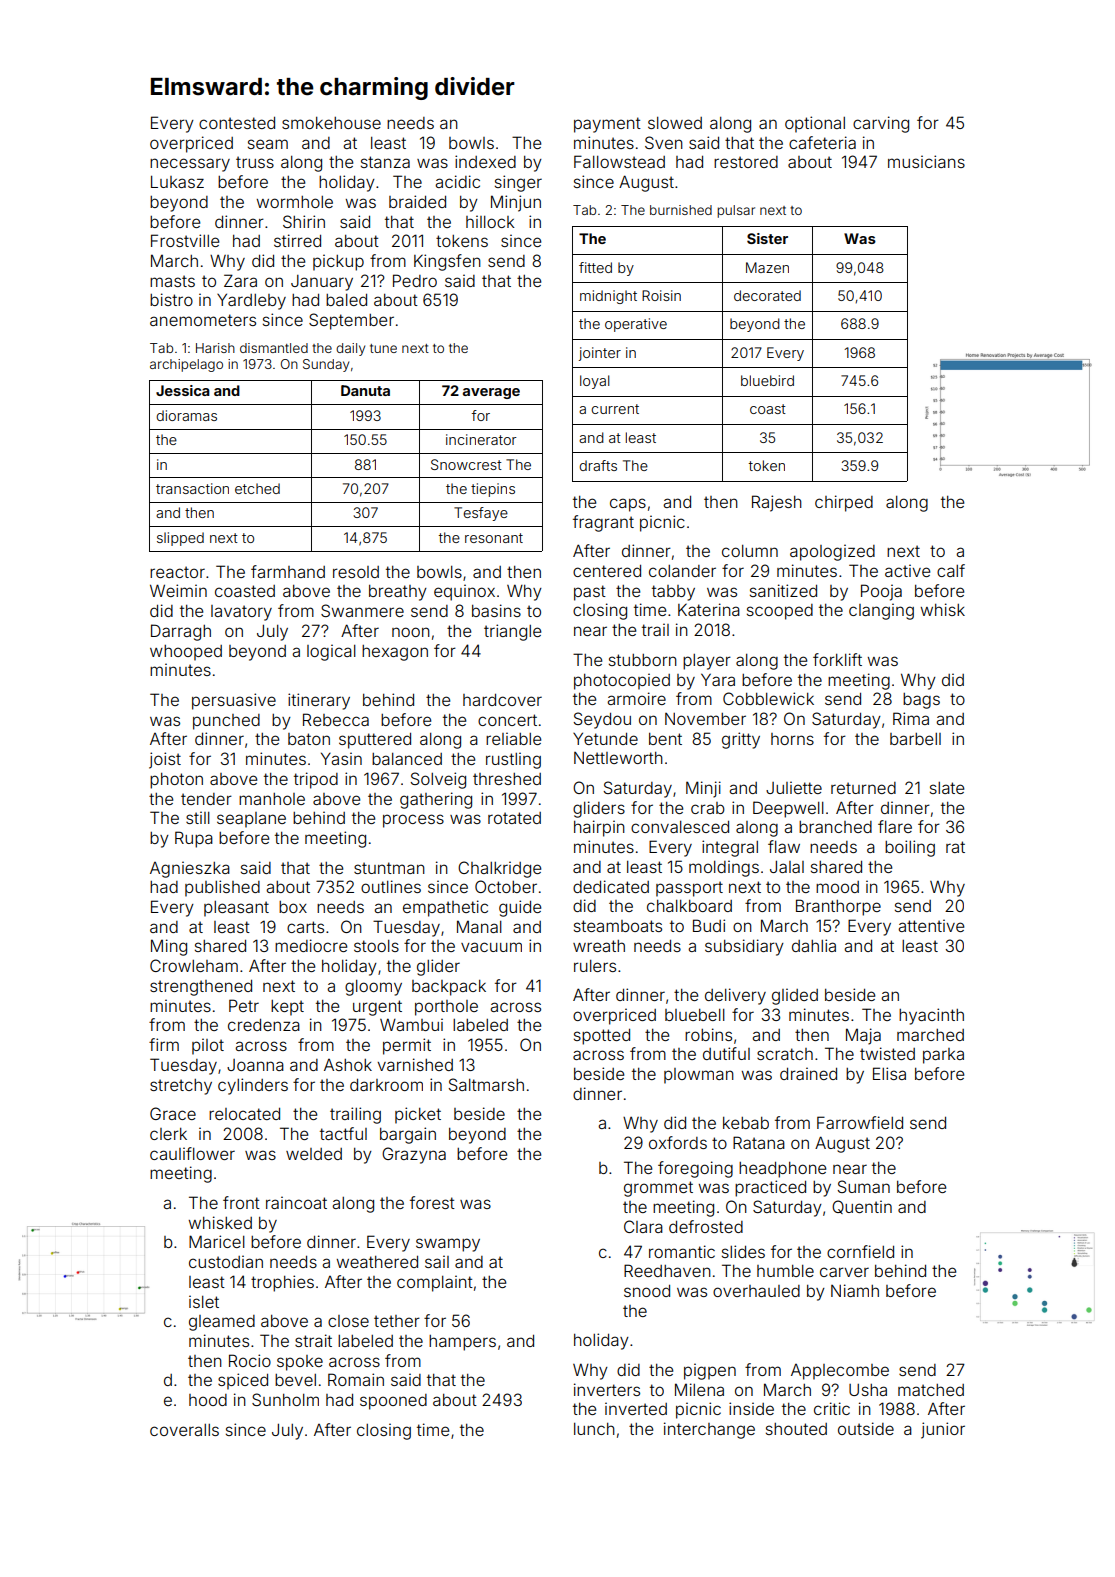 This image has height=1577, width=1115. What do you see at coordinates (615, 409) in the image?
I see `current` at bounding box center [615, 409].
